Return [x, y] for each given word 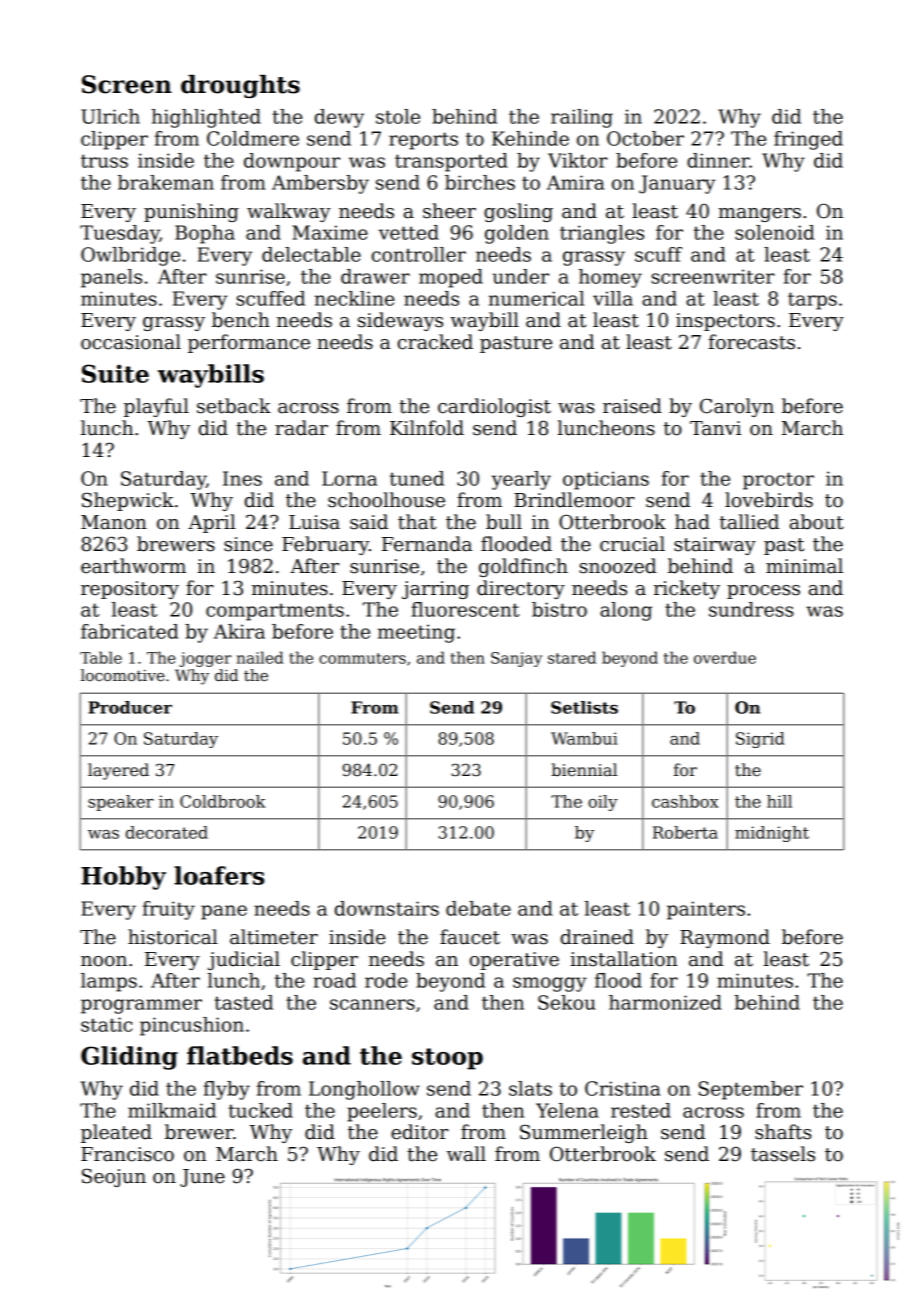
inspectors [725, 322]
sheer [449, 211]
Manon [114, 522]
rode [386, 980]
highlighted [206, 118]
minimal [804, 566]
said [369, 522]
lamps [109, 982]
